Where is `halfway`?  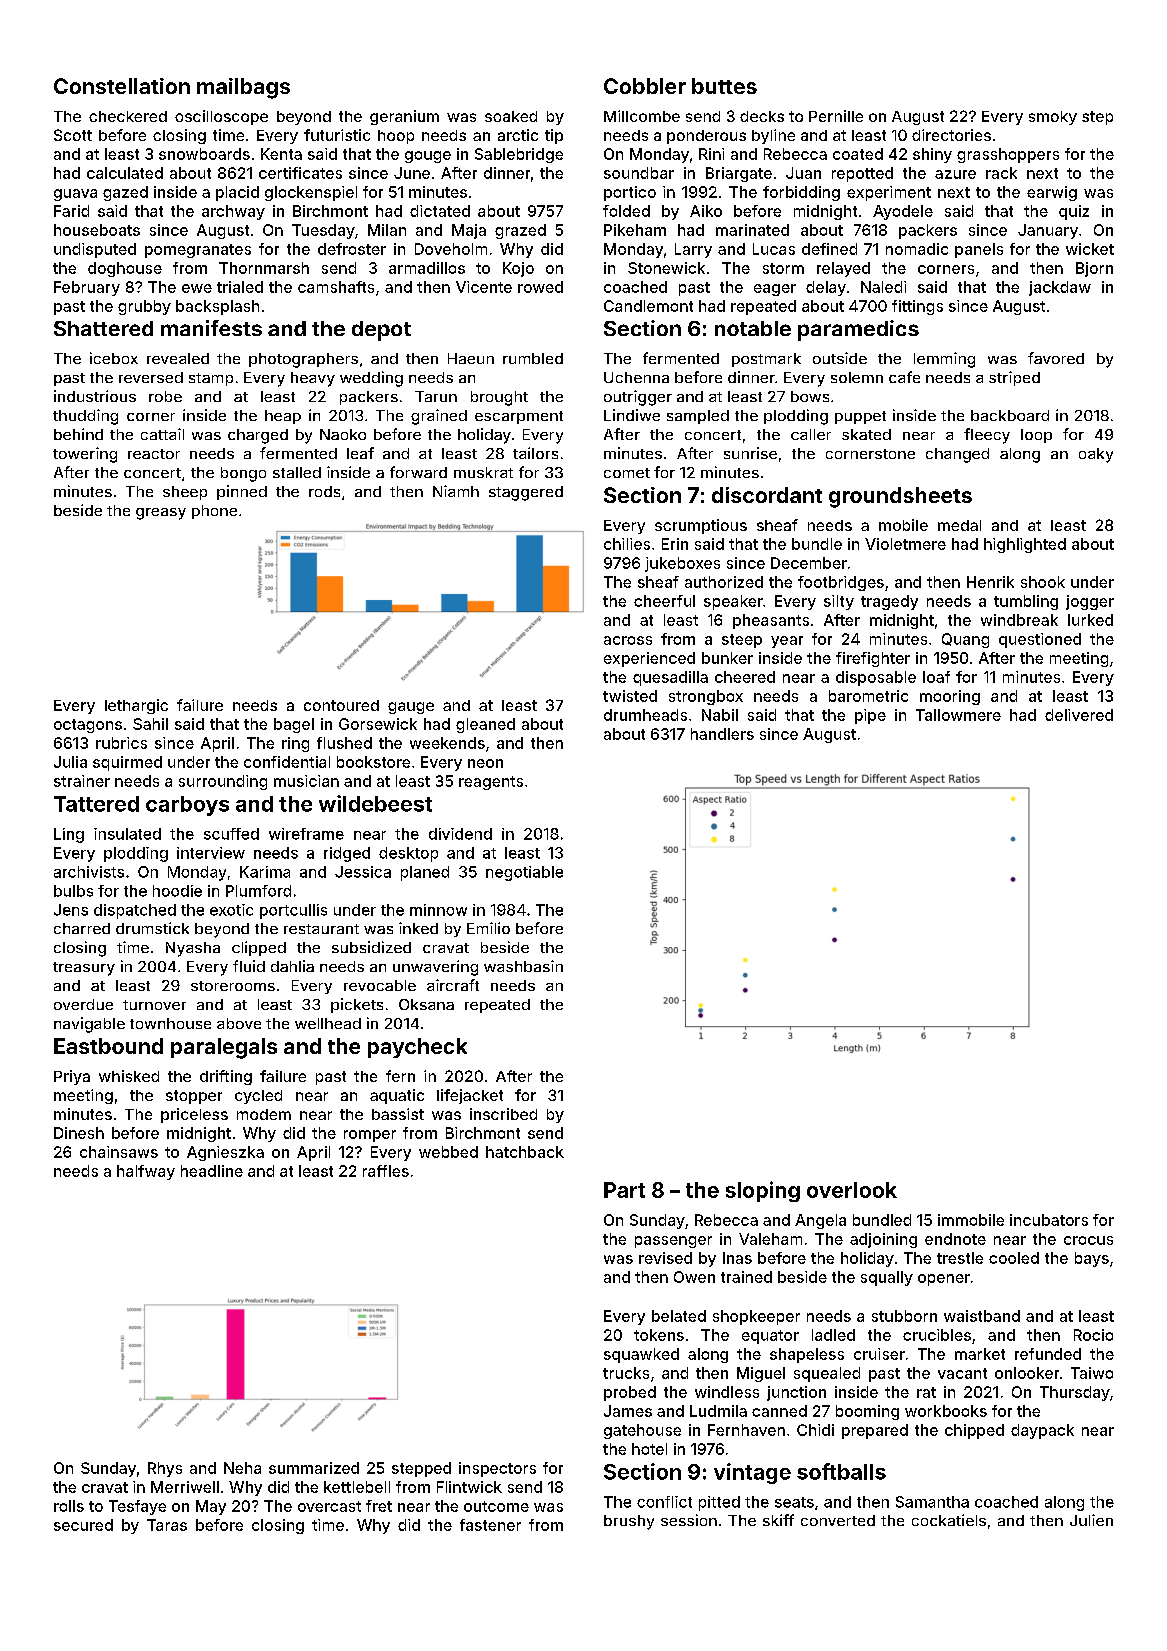
halfway is located at coordinates (146, 1172).
